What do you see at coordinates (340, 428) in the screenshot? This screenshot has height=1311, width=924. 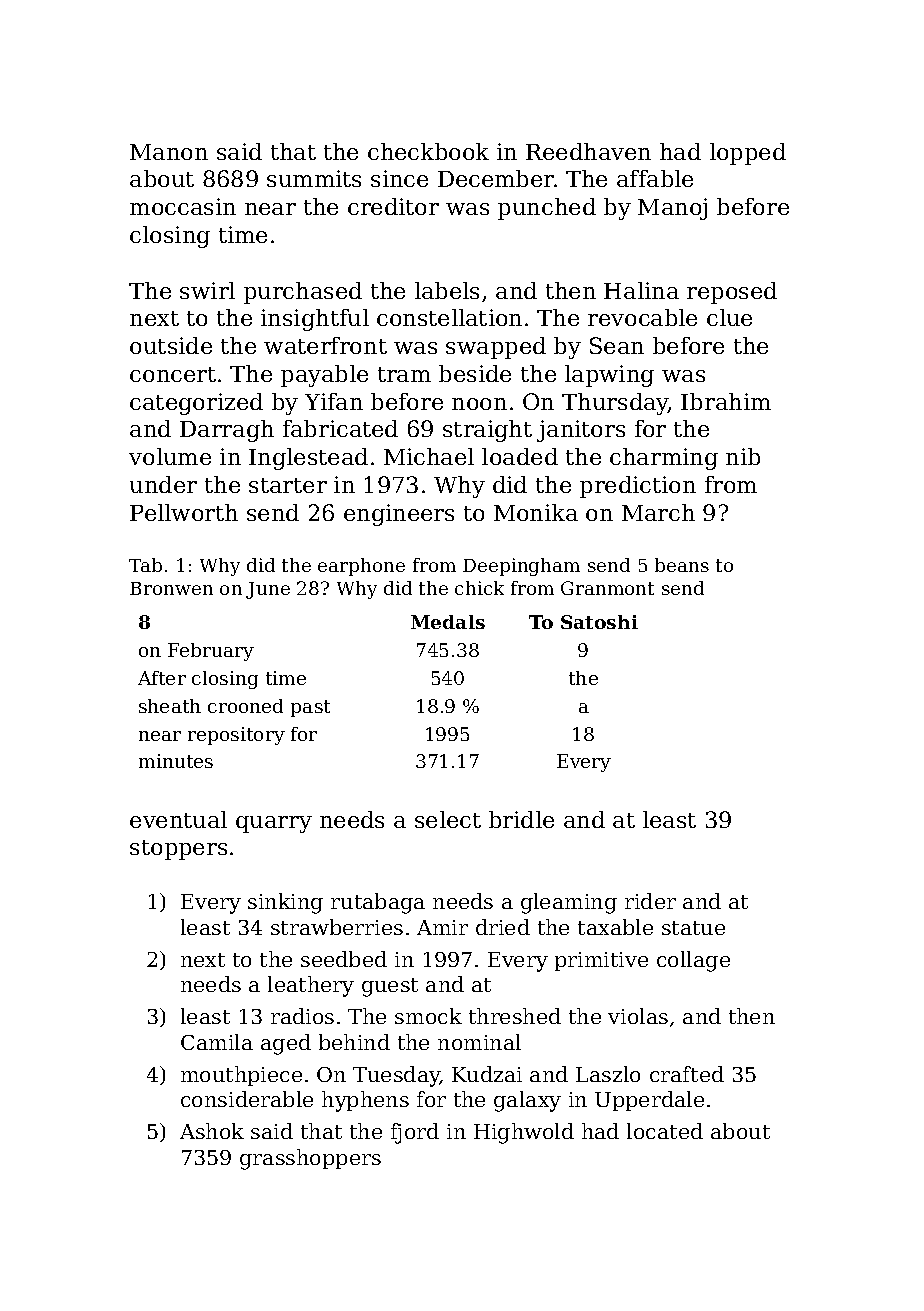 I see `fabricated` at bounding box center [340, 428].
